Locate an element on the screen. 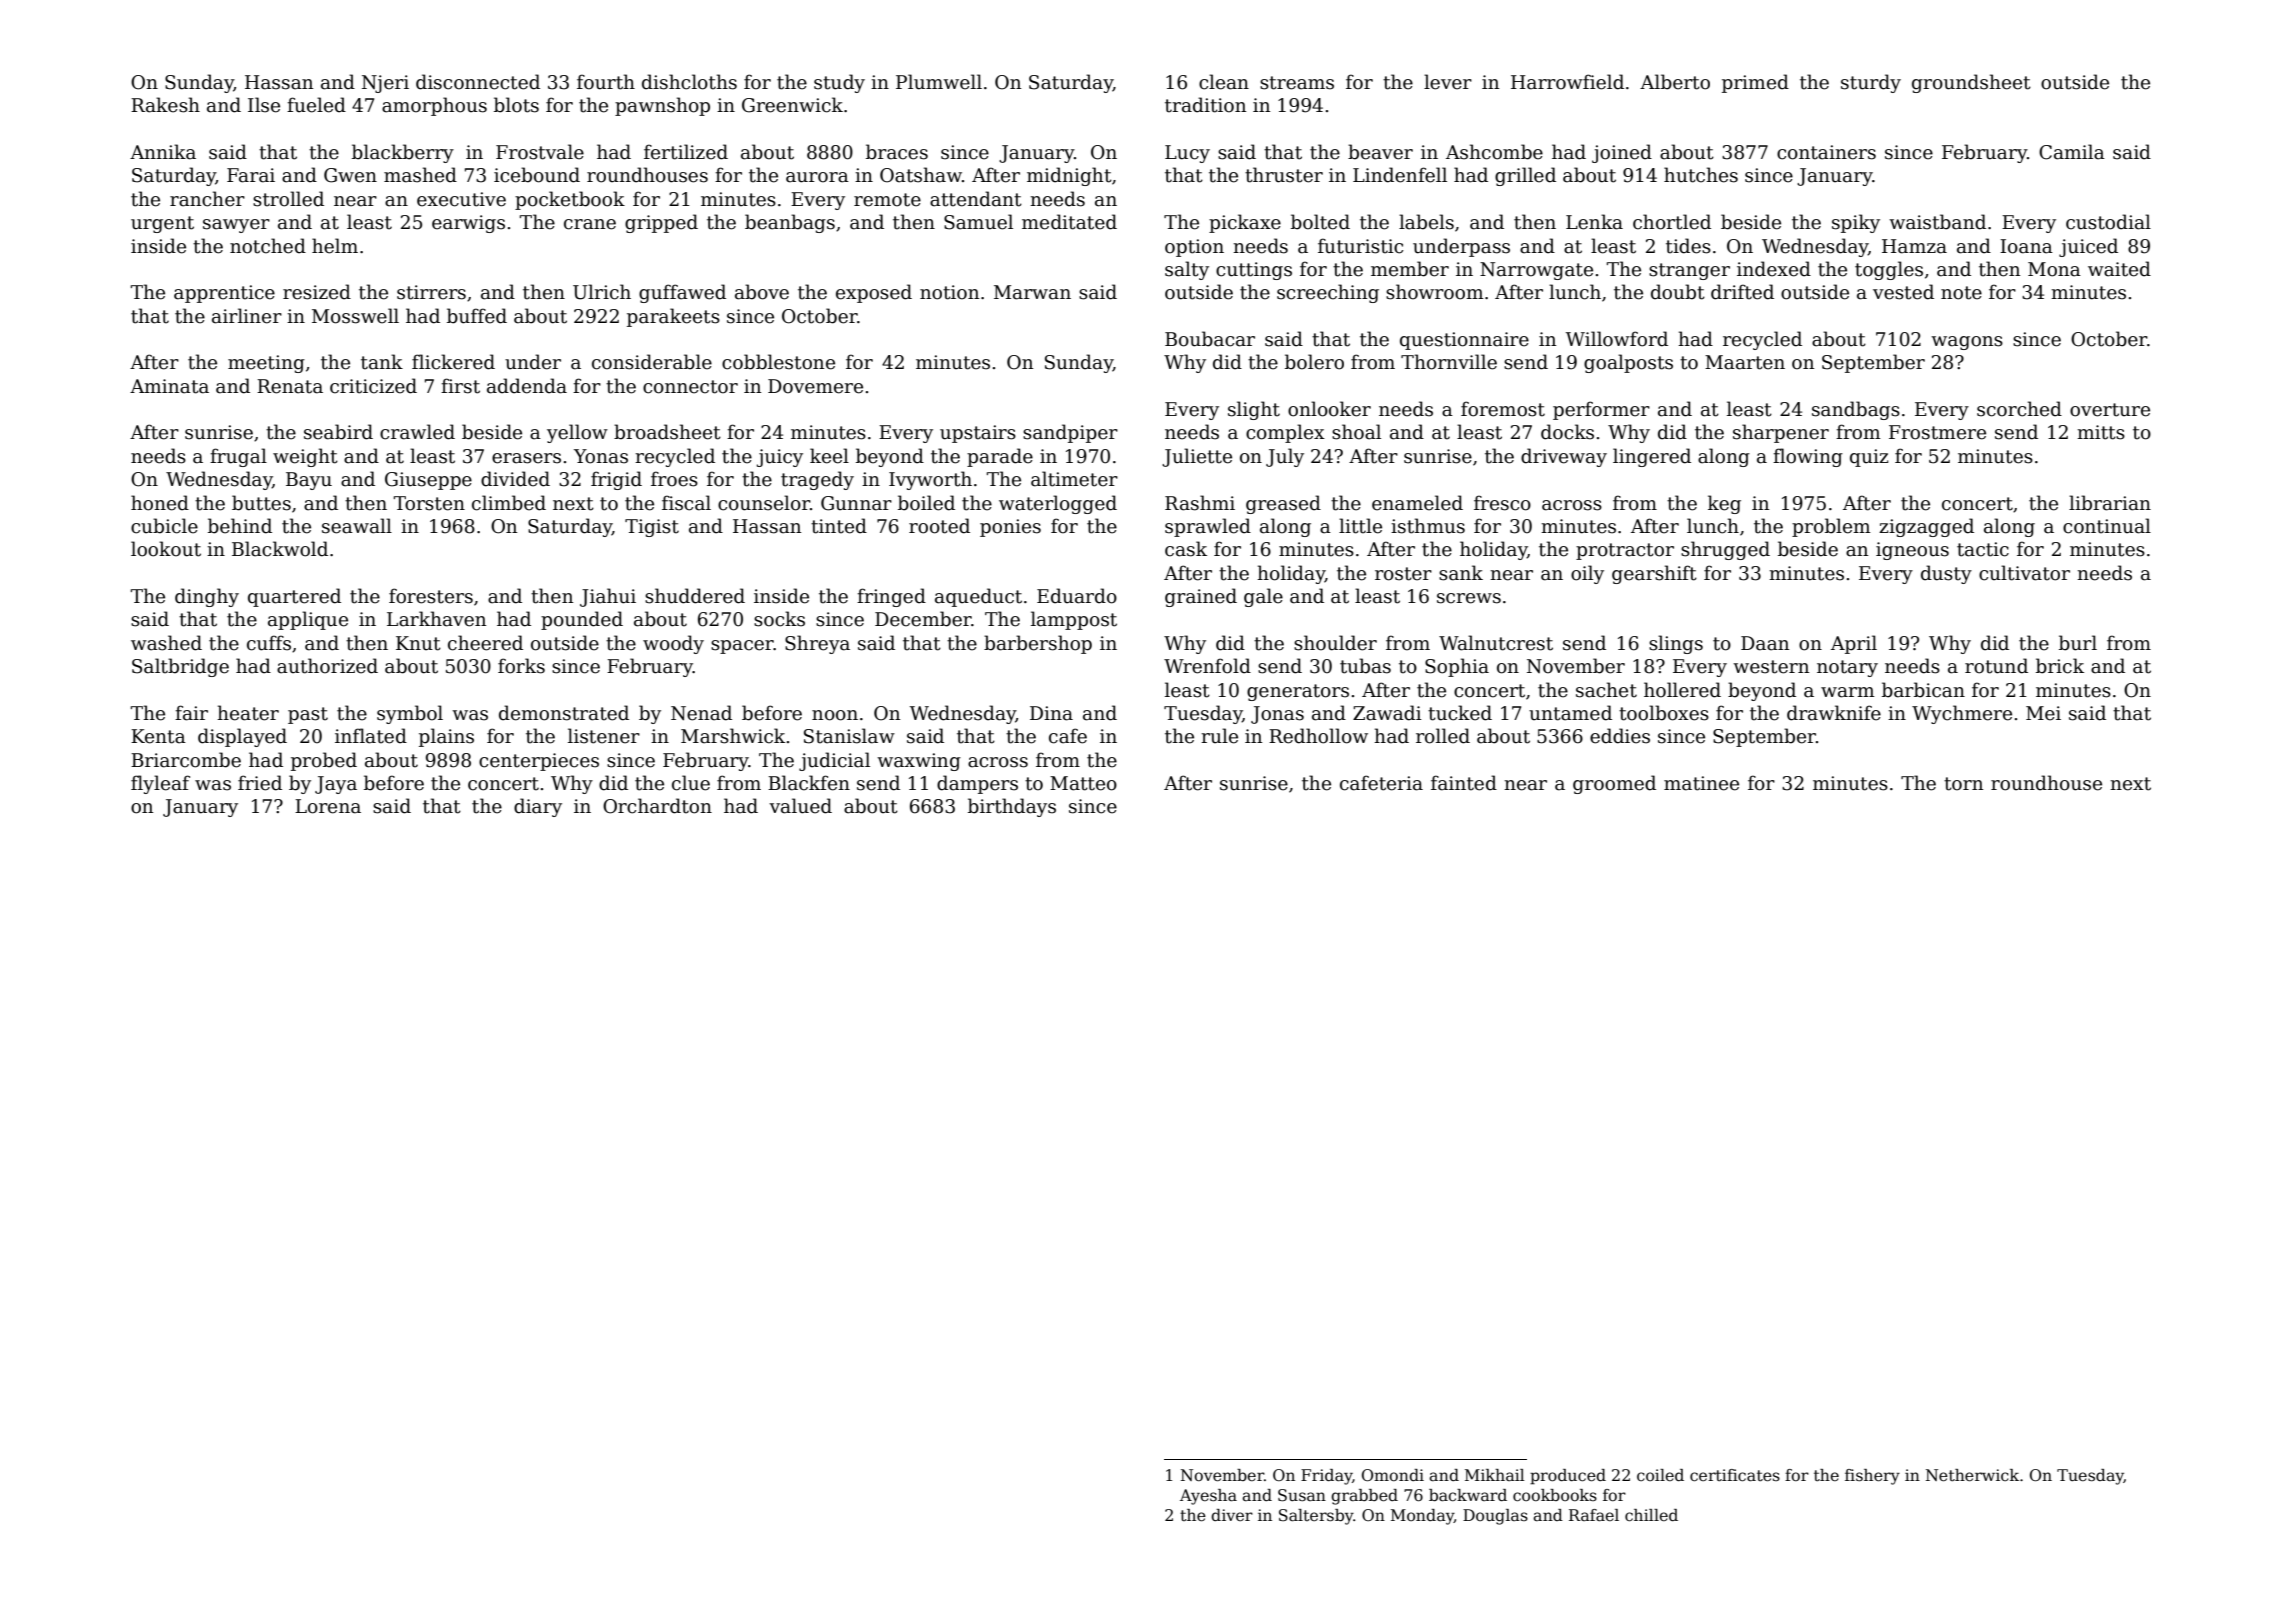 Image resolution: width=2282 pixels, height=1614 pixels. Ayesha is located at coordinates (1208, 1497).
